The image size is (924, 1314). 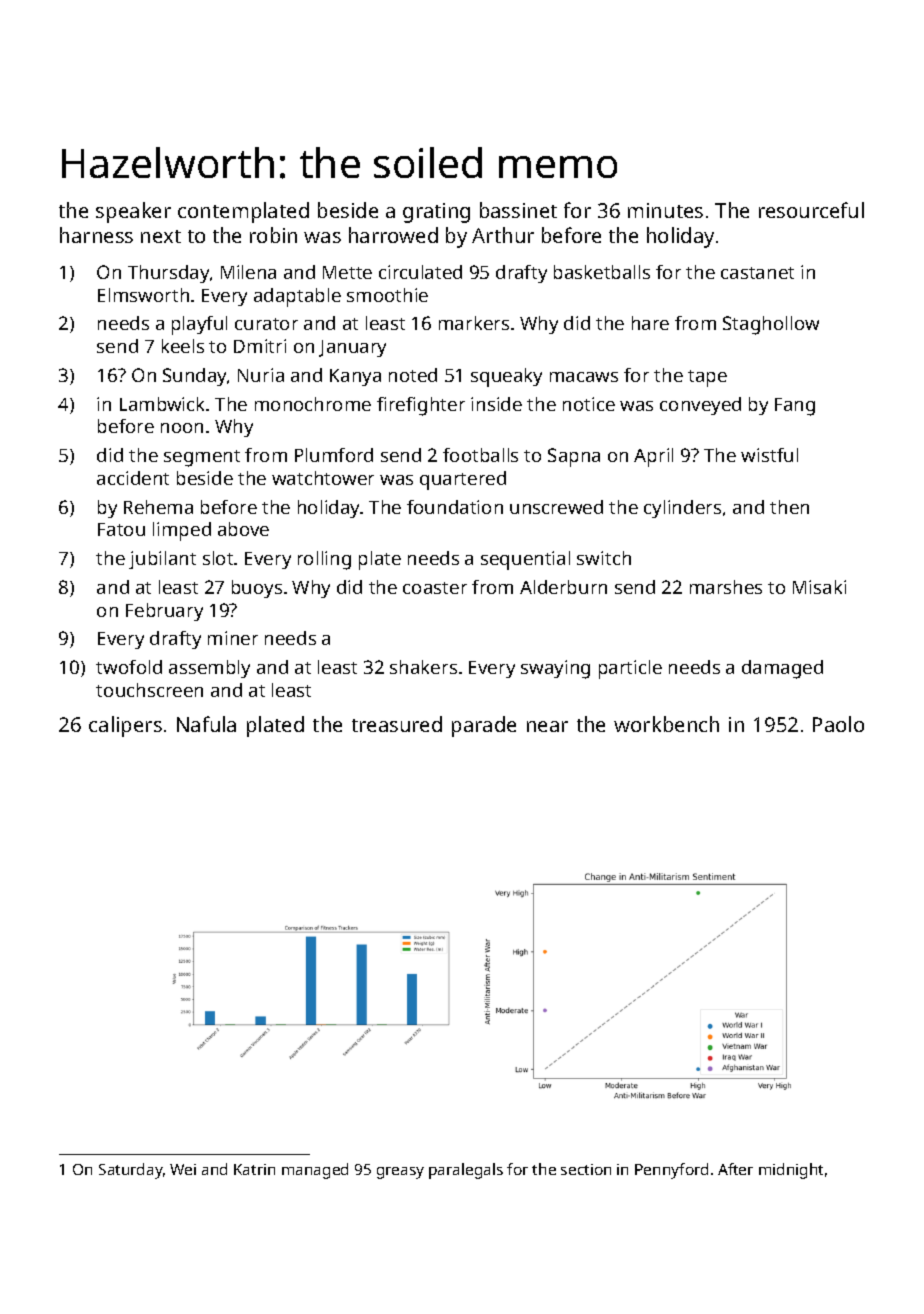 I want to click on bassinet, so click(x=518, y=210).
